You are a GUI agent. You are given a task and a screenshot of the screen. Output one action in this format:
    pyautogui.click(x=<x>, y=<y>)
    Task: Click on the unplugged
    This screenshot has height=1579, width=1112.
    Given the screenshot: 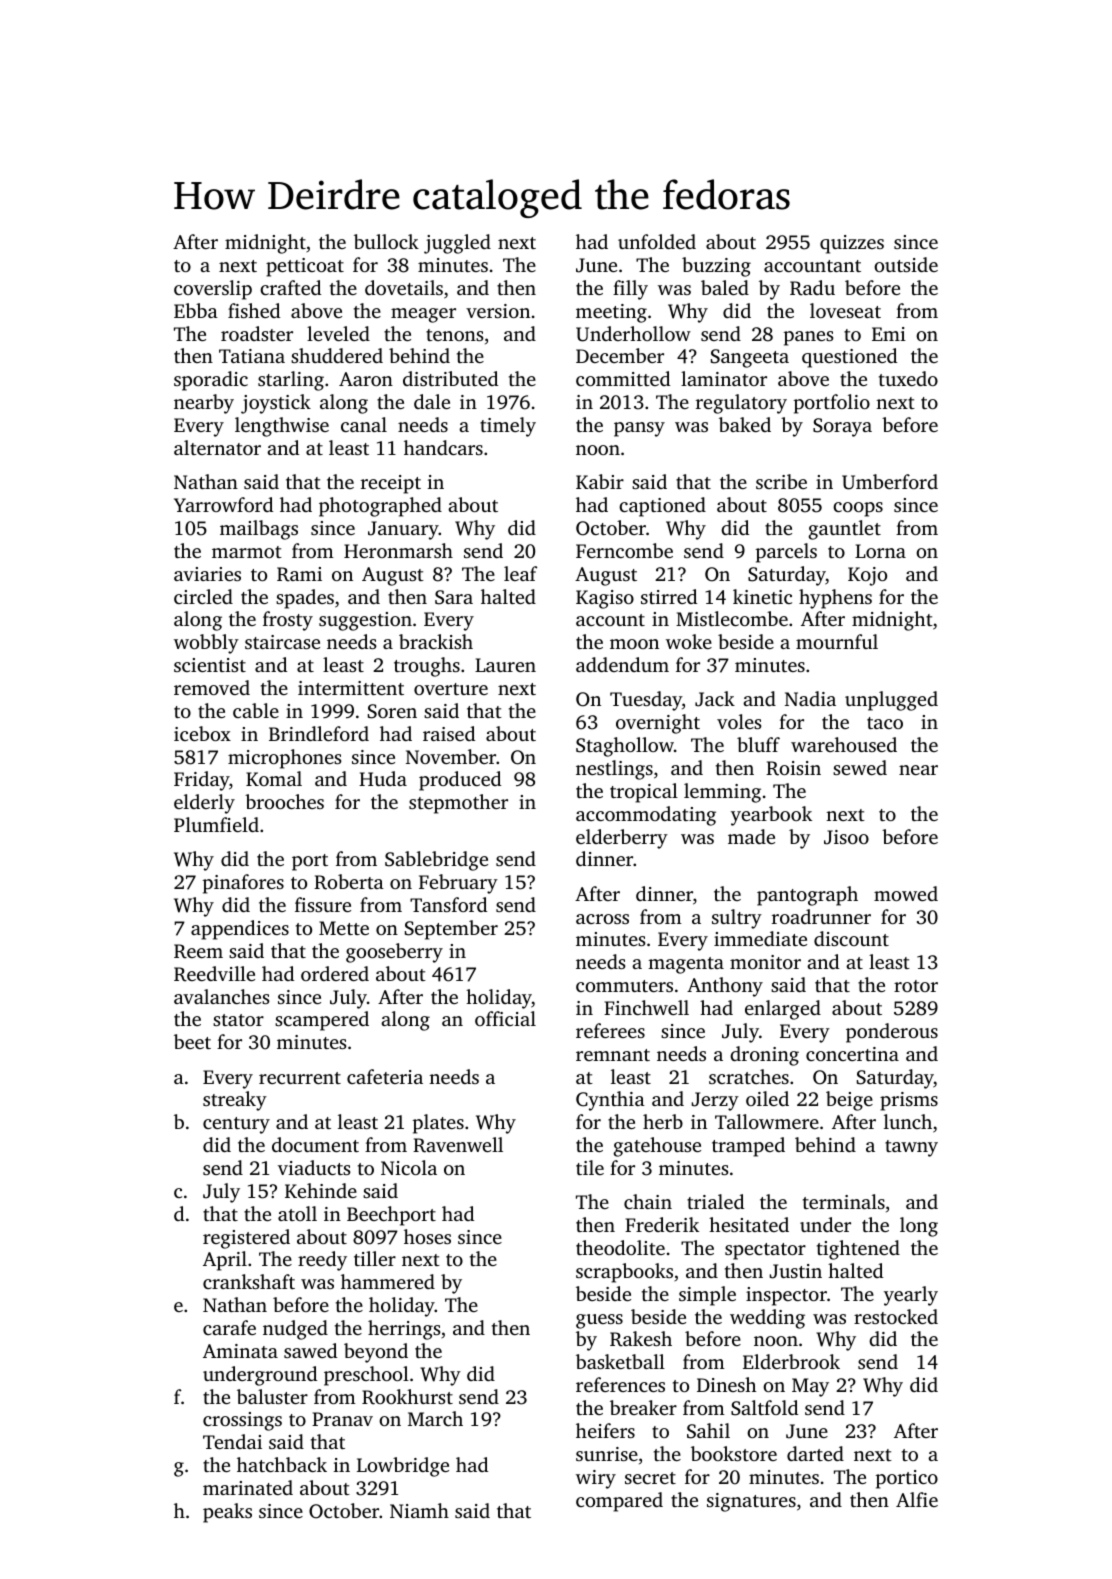 What is the action you would take?
    pyautogui.click(x=891, y=701)
